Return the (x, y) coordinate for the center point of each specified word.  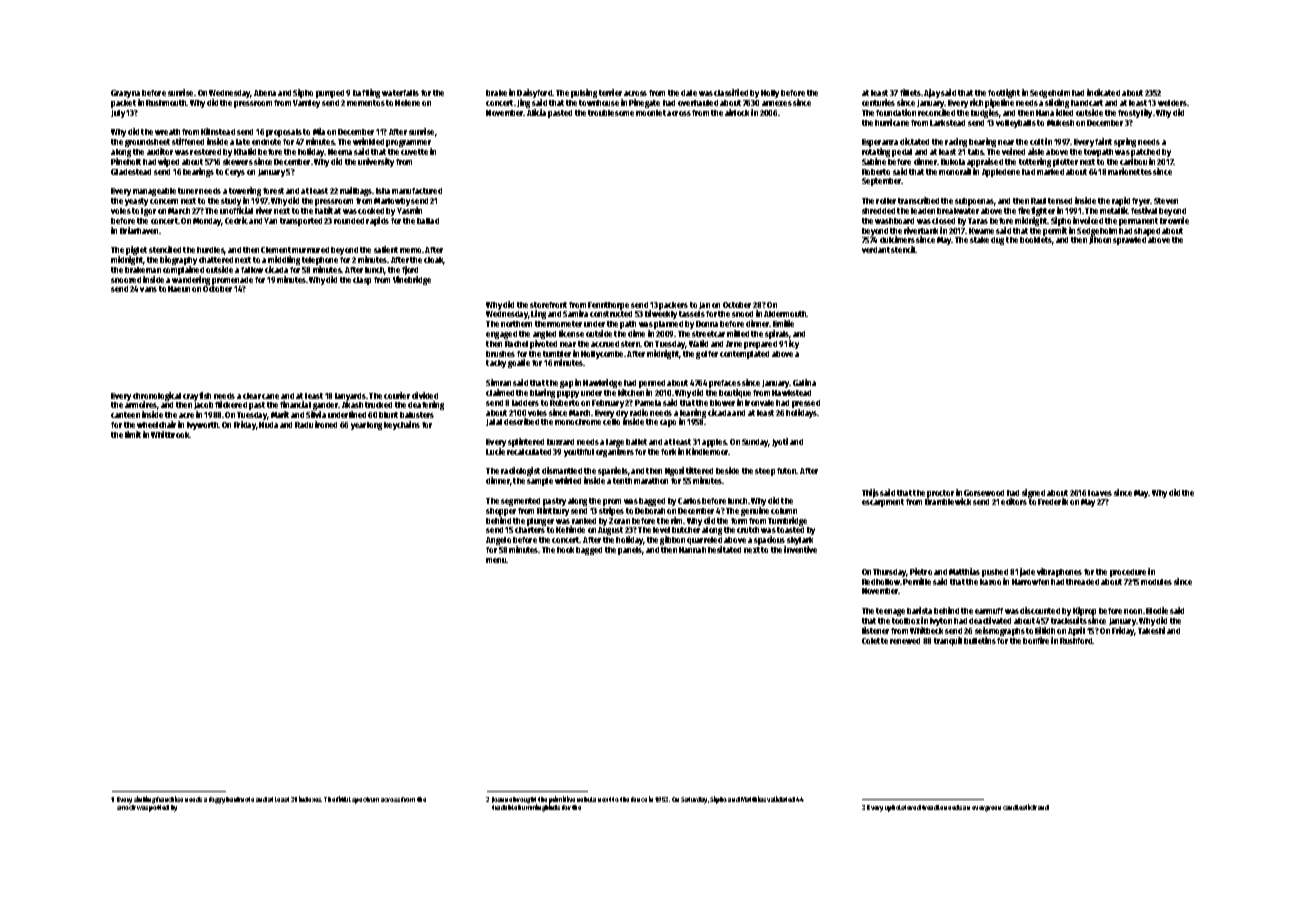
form (739, 521)
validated (781, 799)
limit (133, 434)
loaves (1100, 493)
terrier (610, 92)
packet (123, 104)
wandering (191, 280)
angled (544, 335)
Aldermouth (785, 314)
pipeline (999, 103)
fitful (343, 799)
